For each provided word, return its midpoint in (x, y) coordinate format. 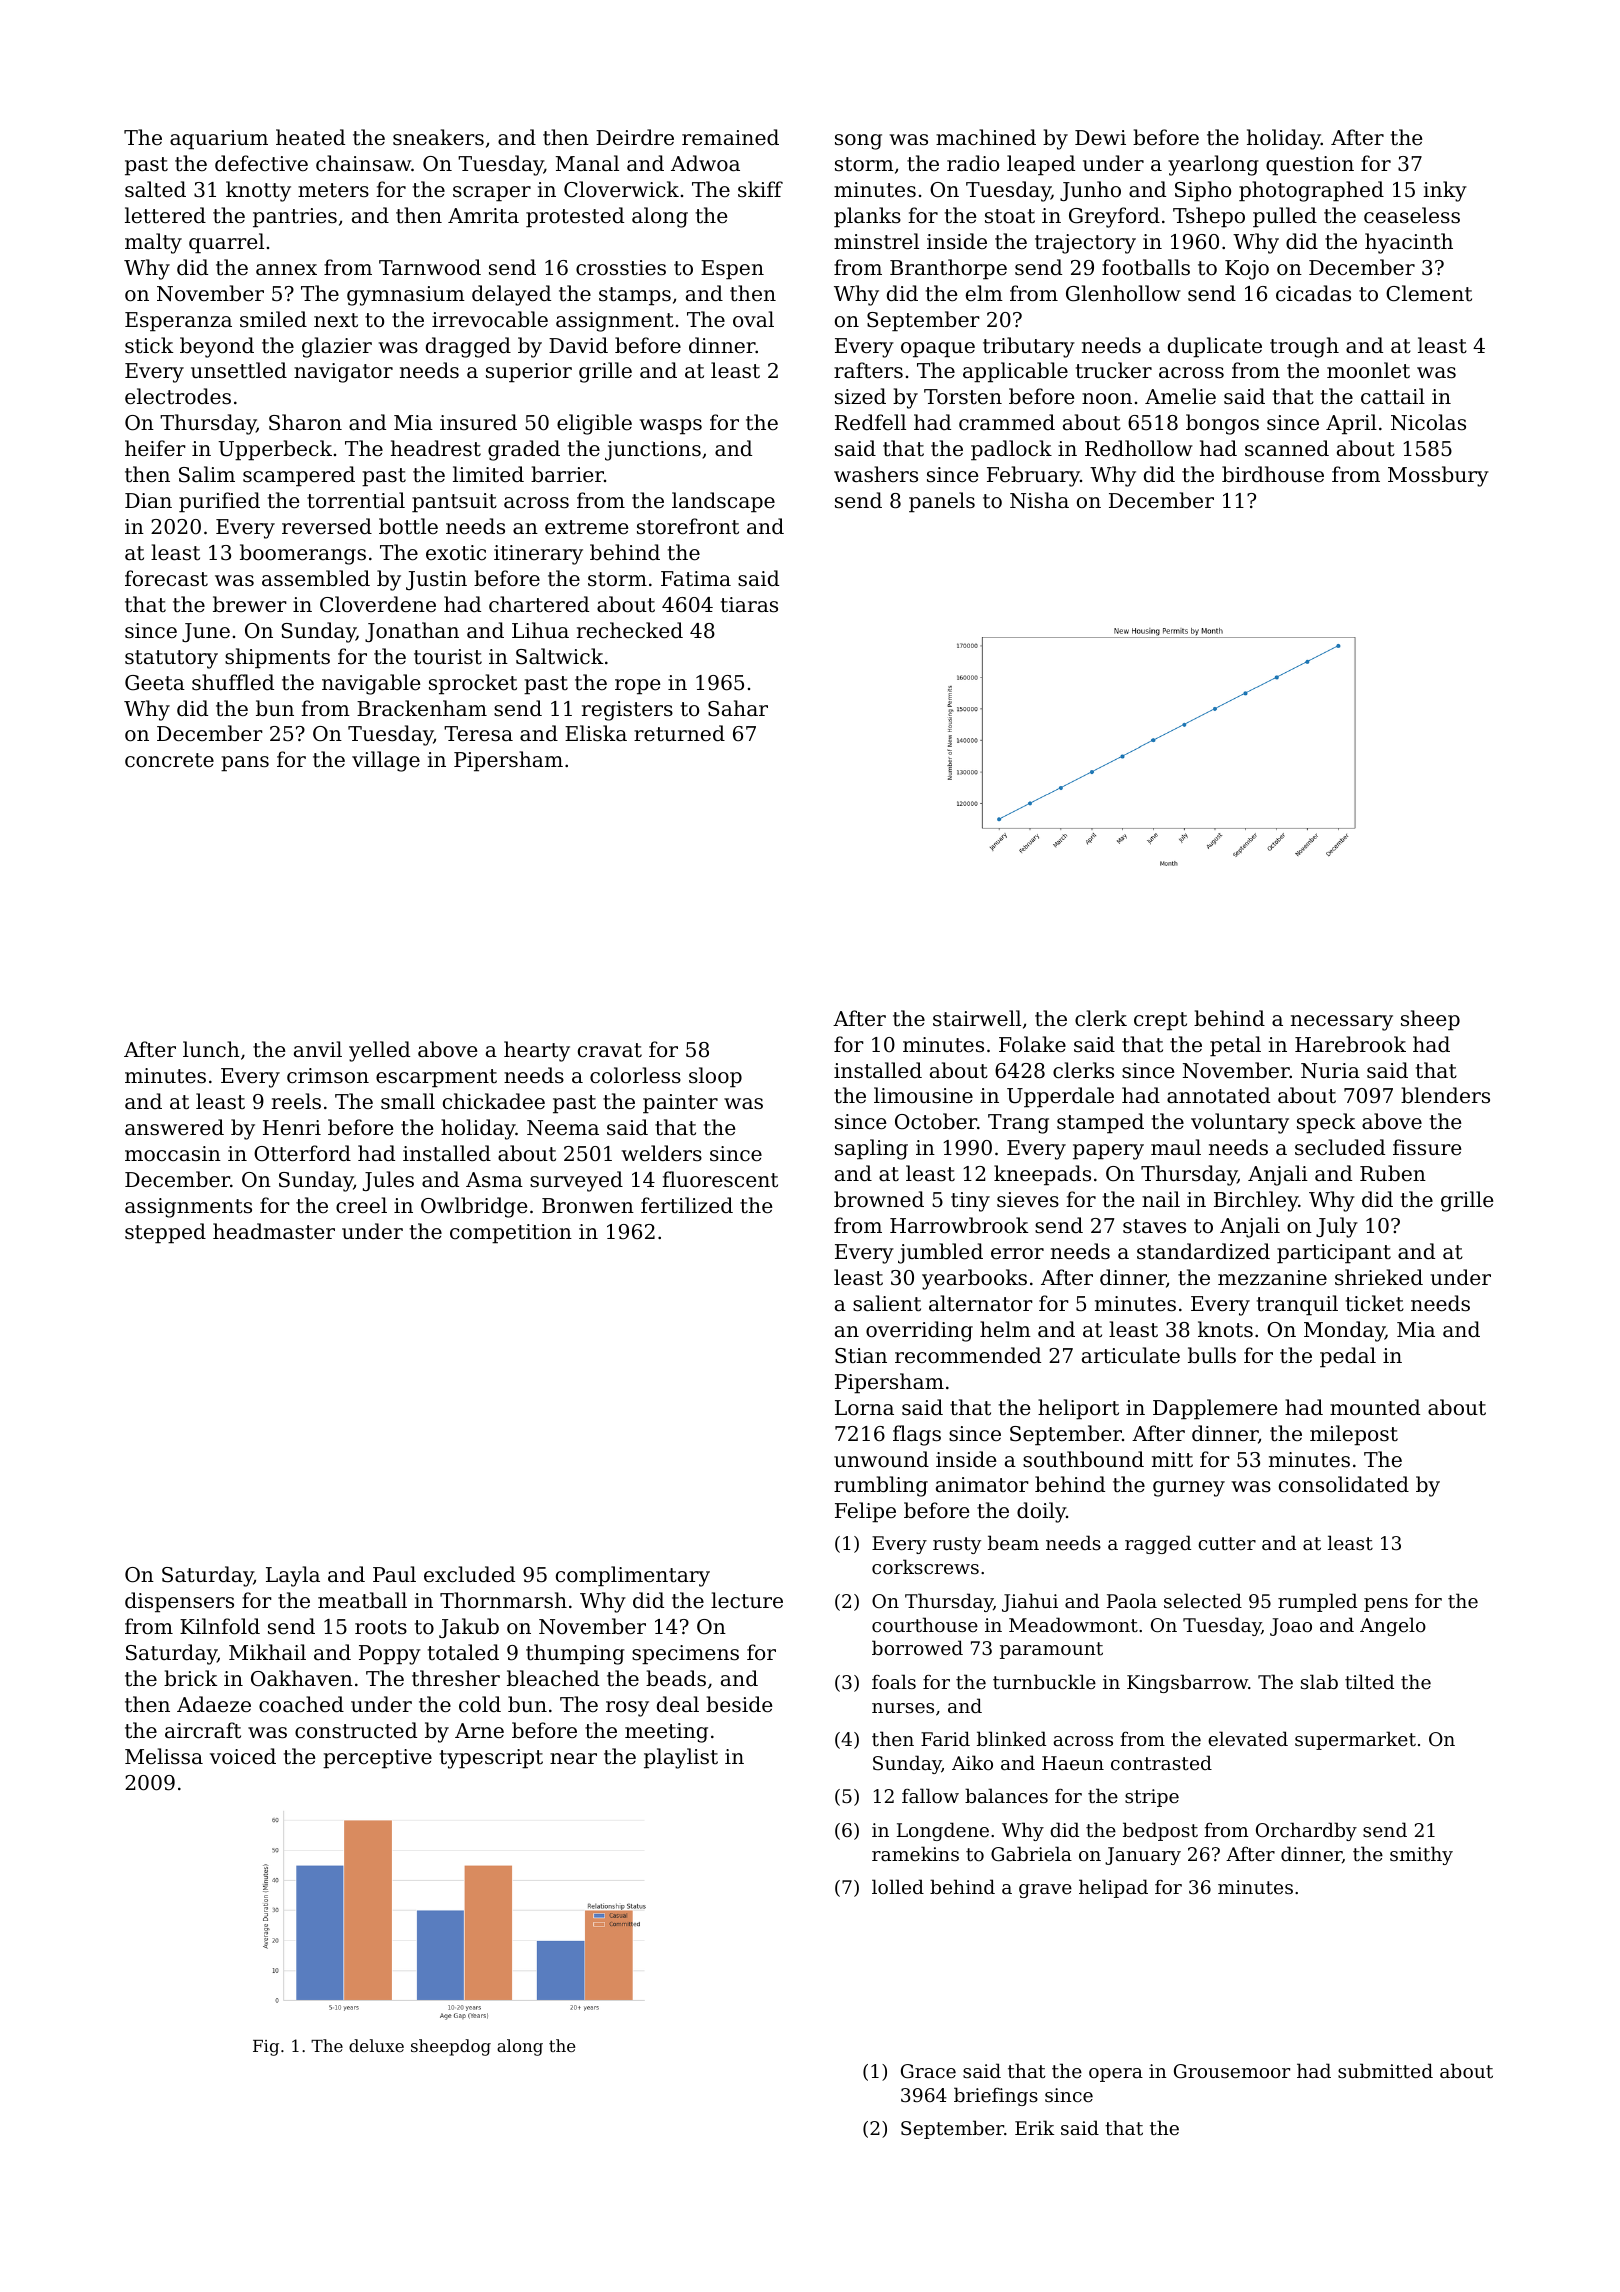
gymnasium (406, 296)
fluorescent (720, 1179)
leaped (1041, 165)
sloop (715, 1077)
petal (1235, 1046)
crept (1160, 1021)
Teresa (478, 734)
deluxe (376, 2045)
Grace (928, 2071)
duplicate (1215, 347)
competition (511, 1234)
